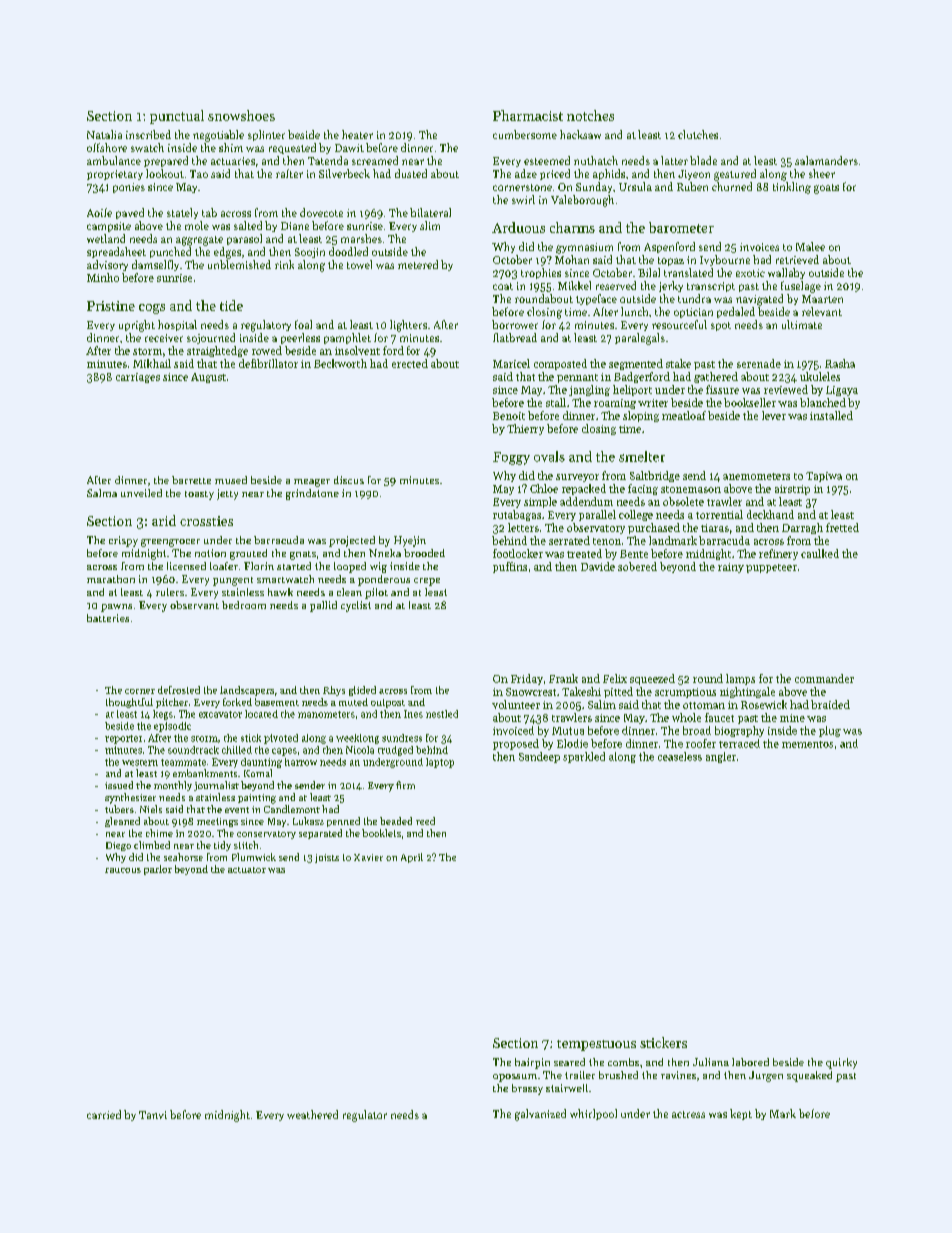 The width and height of the screenshot is (952, 1233). What do you see at coordinates (820, 376) in the screenshot?
I see `ukuleles` at bounding box center [820, 376].
